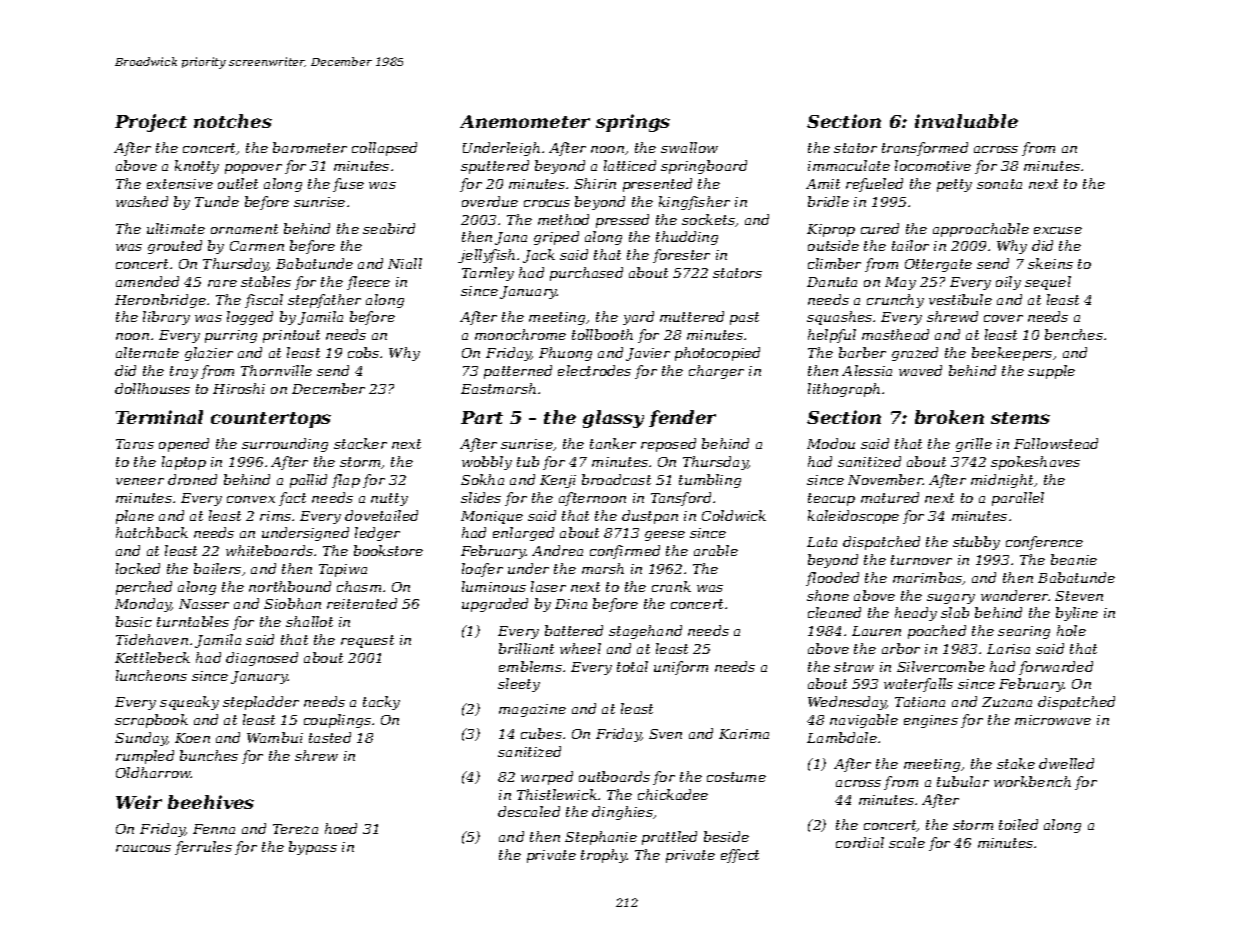  Describe the element at coordinates (151, 675) in the screenshot. I see `luncheons` at that location.
